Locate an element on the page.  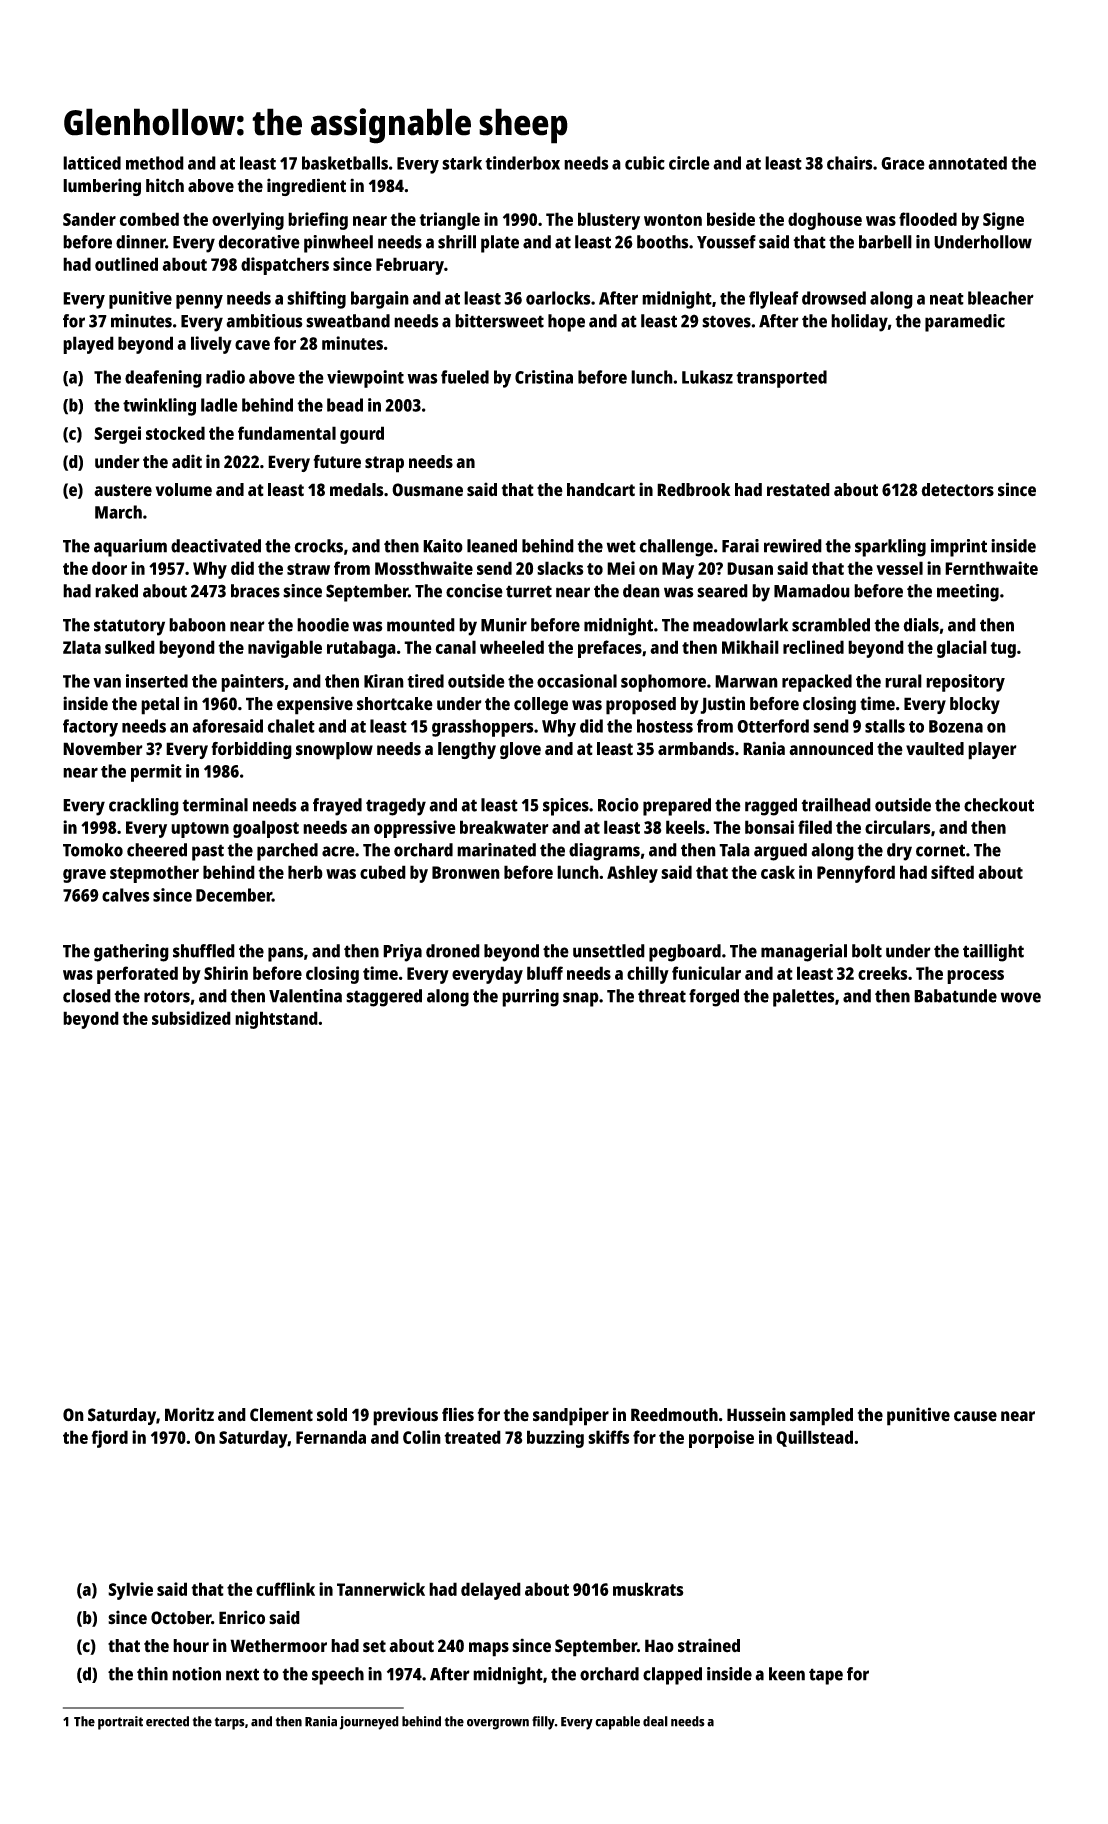
glacial is located at coordinates (962, 649).
